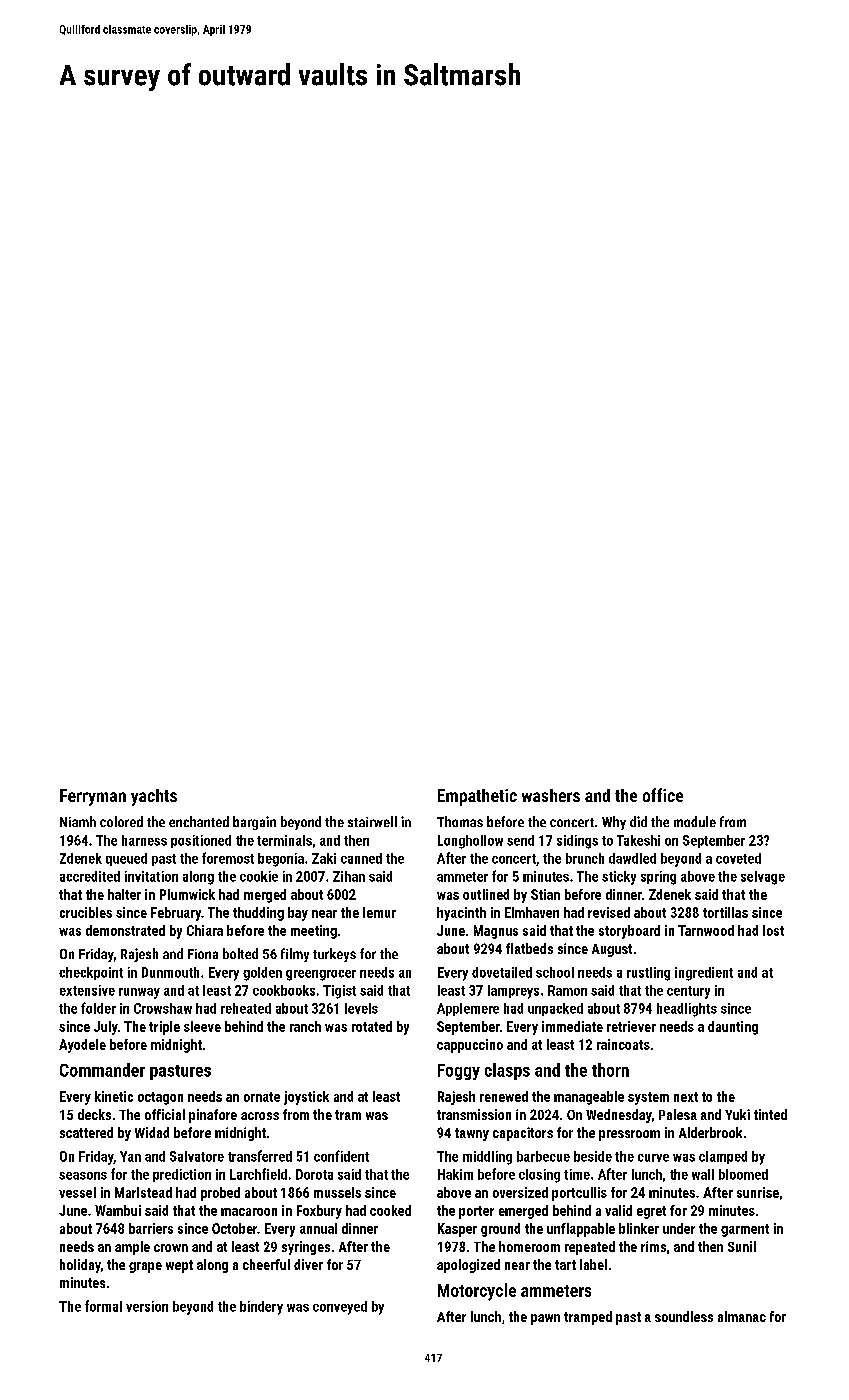 This screenshot has height=1400, width=849. I want to click on Empathetic, so click(477, 797).
